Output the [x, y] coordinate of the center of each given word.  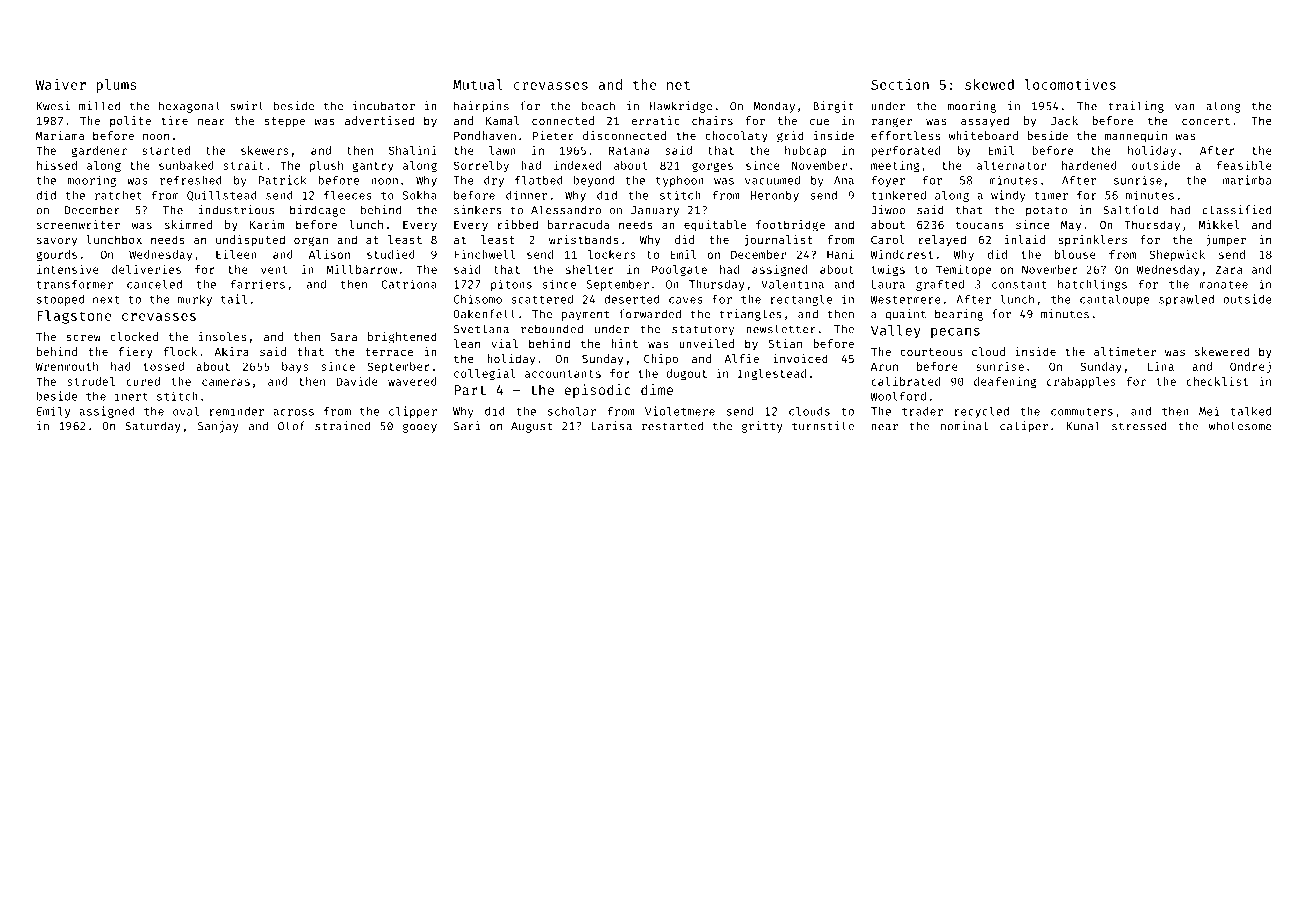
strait [244, 165]
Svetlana [481, 329]
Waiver [61, 84]
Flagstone [74, 317]
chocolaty [736, 137]
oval [186, 411]
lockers [612, 254]
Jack [1064, 120]
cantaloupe [1114, 300]
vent [274, 270]
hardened [1089, 165]
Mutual [478, 84]
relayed [942, 241]
